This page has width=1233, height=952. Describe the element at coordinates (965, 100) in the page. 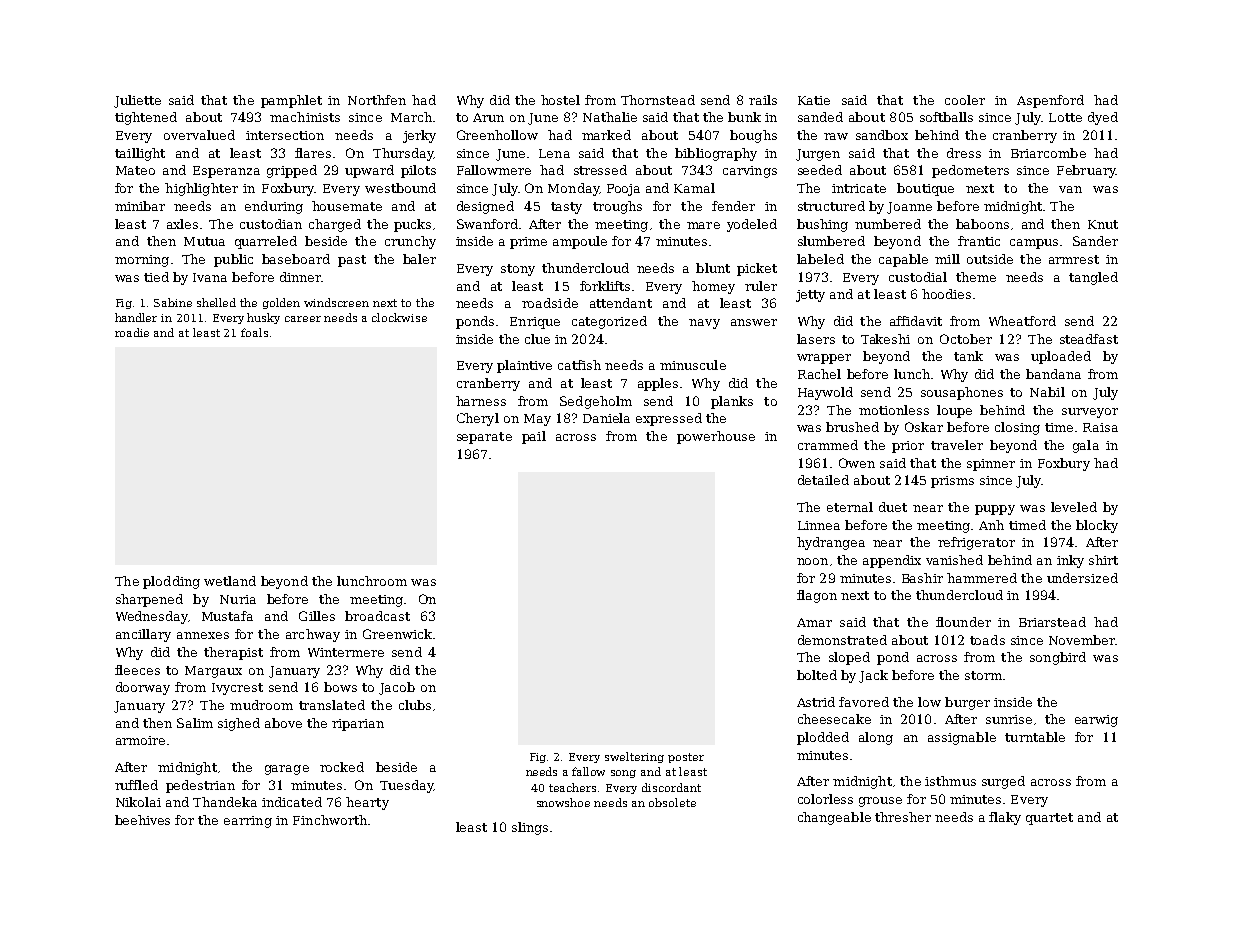

I see `cooler` at that location.
